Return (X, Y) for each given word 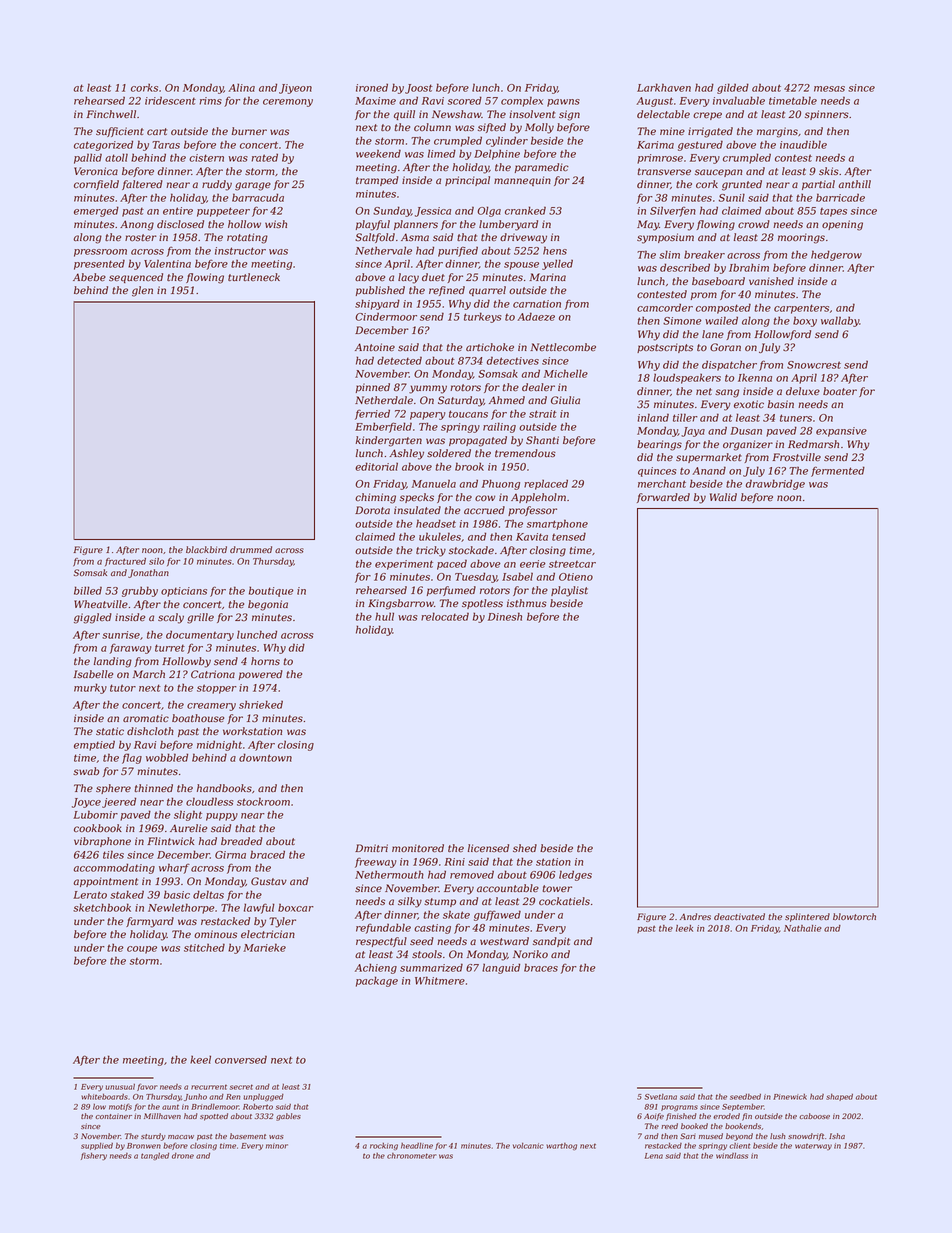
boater (840, 391)
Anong (137, 225)
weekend (378, 153)
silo (156, 561)
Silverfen (673, 212)
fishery (94, 1156)
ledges (575, 875)
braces (541, 967)
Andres (695, 916)
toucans (468, 414)
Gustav (269, 881)
